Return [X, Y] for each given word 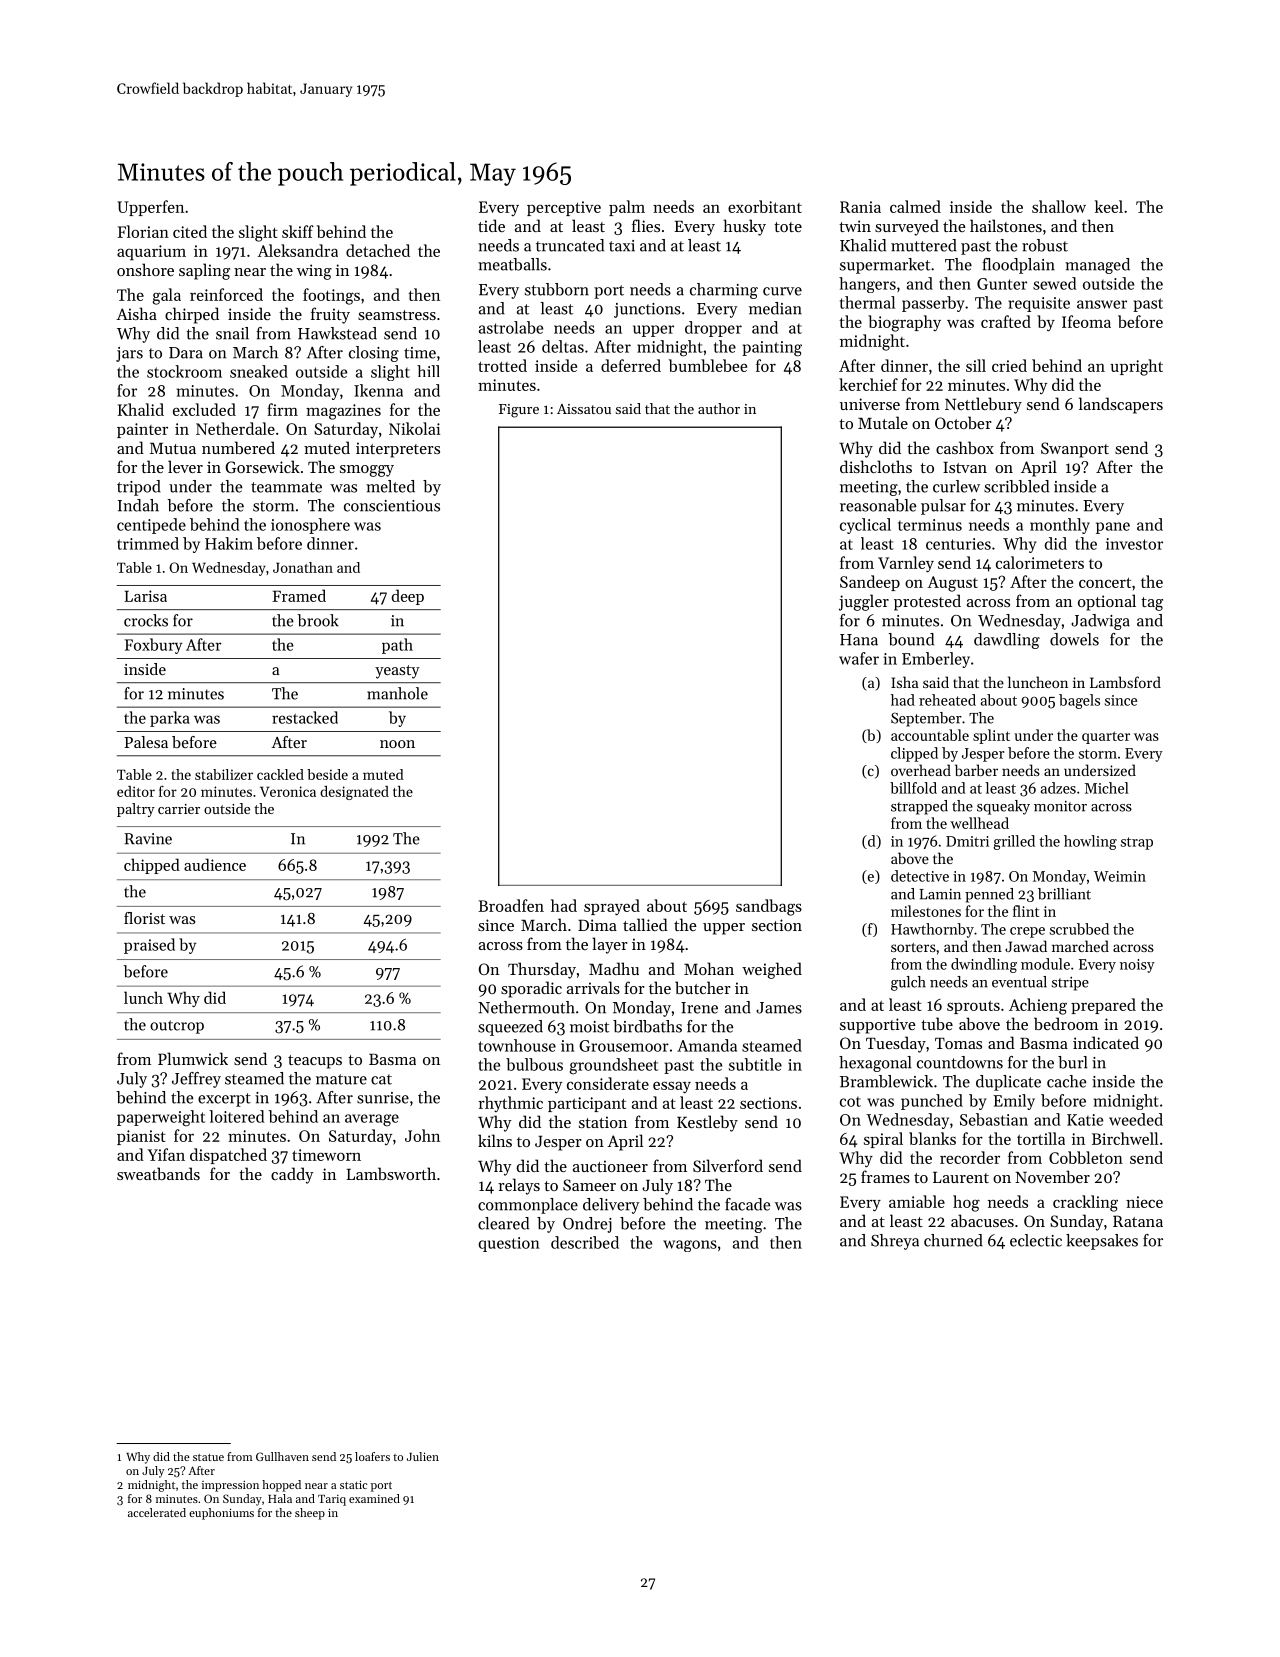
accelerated [157, 1512]
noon [397, 744]
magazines [343, 412]
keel [1109, 206]
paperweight [161, 1118]
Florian [143, 231]
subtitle [755, 1064]
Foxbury [153, 646]
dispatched [228, 1156]
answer [1102, 304]
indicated [1106, 1042]
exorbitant [765, 206]
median [775, 308]
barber [976, 770]
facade [747, 1204]
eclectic [1036, 1240]
